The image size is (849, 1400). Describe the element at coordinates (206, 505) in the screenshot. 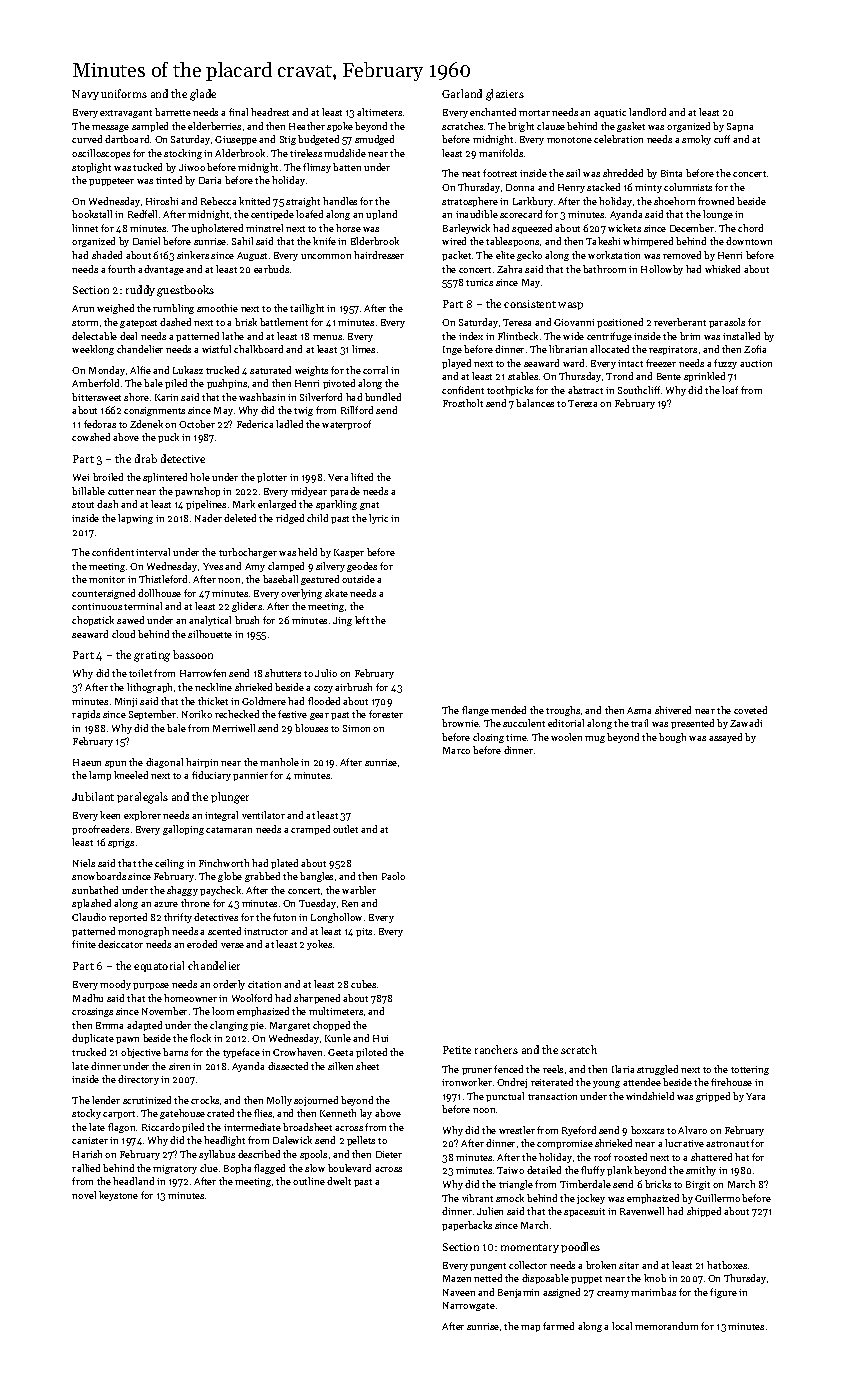

I see `pipelines` at that location.
